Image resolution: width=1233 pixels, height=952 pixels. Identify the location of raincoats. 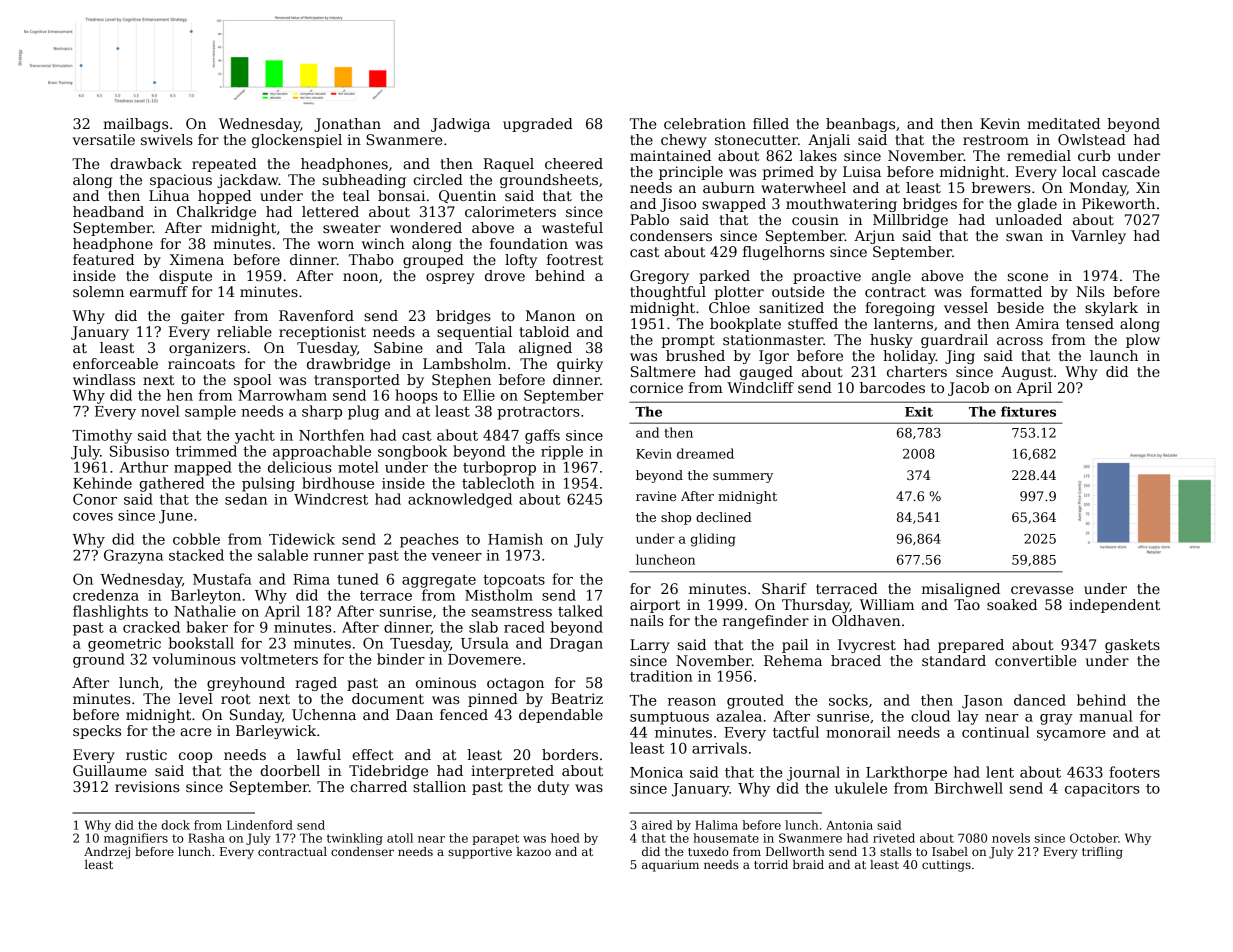
(201, 363).
